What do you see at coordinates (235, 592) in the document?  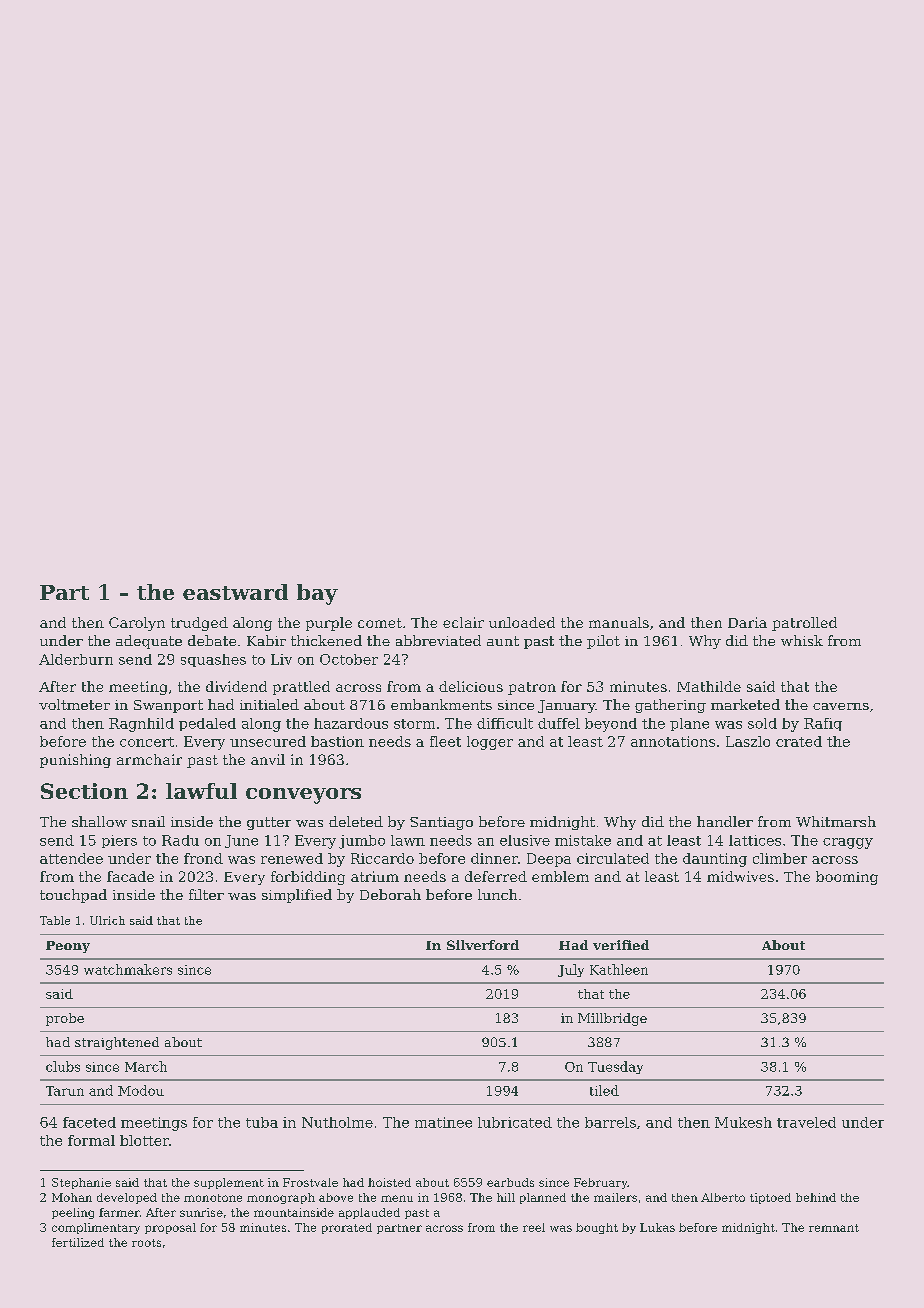 I see `eastward` at bounding box center [235, 592].
